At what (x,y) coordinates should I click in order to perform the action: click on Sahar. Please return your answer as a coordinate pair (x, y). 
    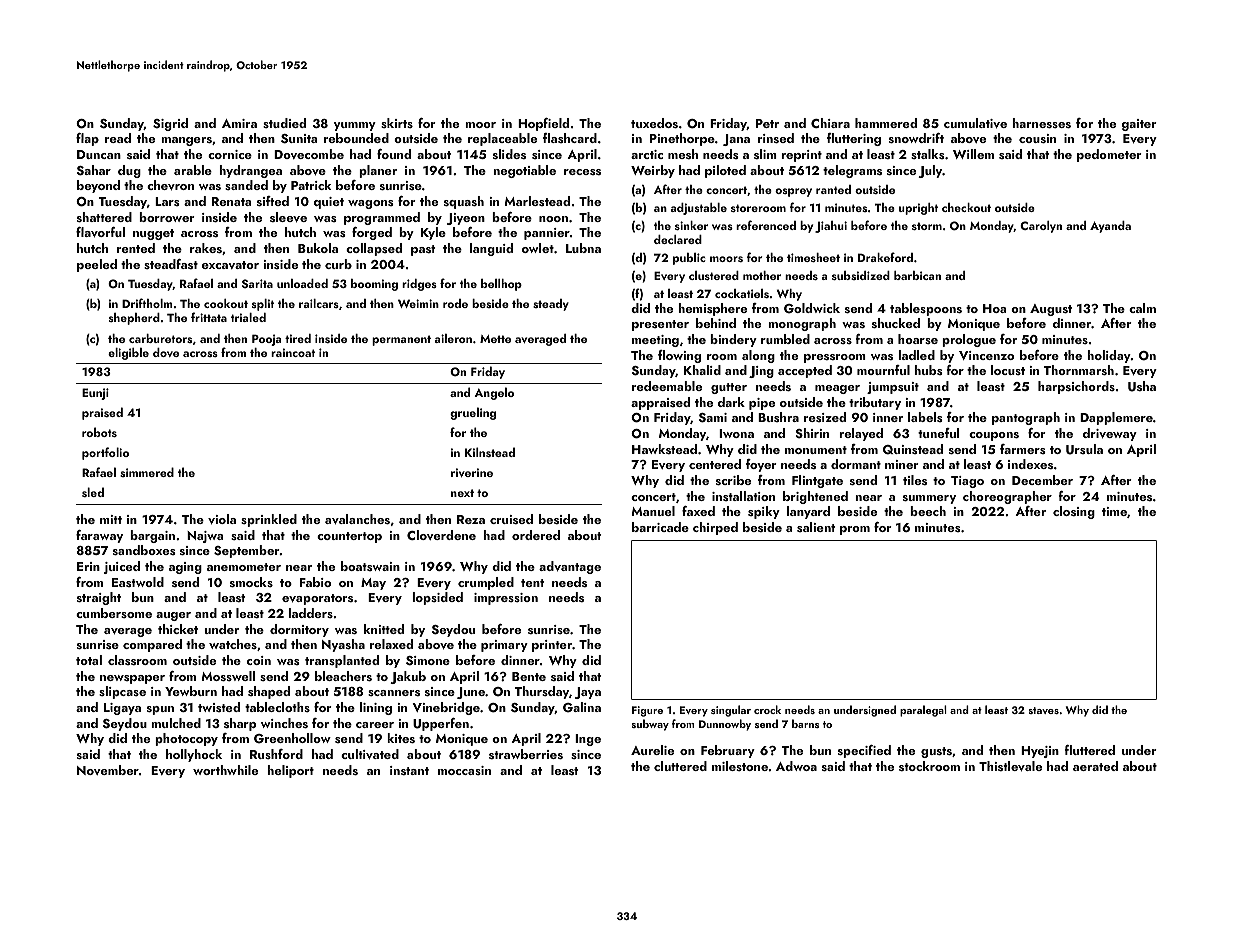
    Looking at the image, I should click on (94, 170).
